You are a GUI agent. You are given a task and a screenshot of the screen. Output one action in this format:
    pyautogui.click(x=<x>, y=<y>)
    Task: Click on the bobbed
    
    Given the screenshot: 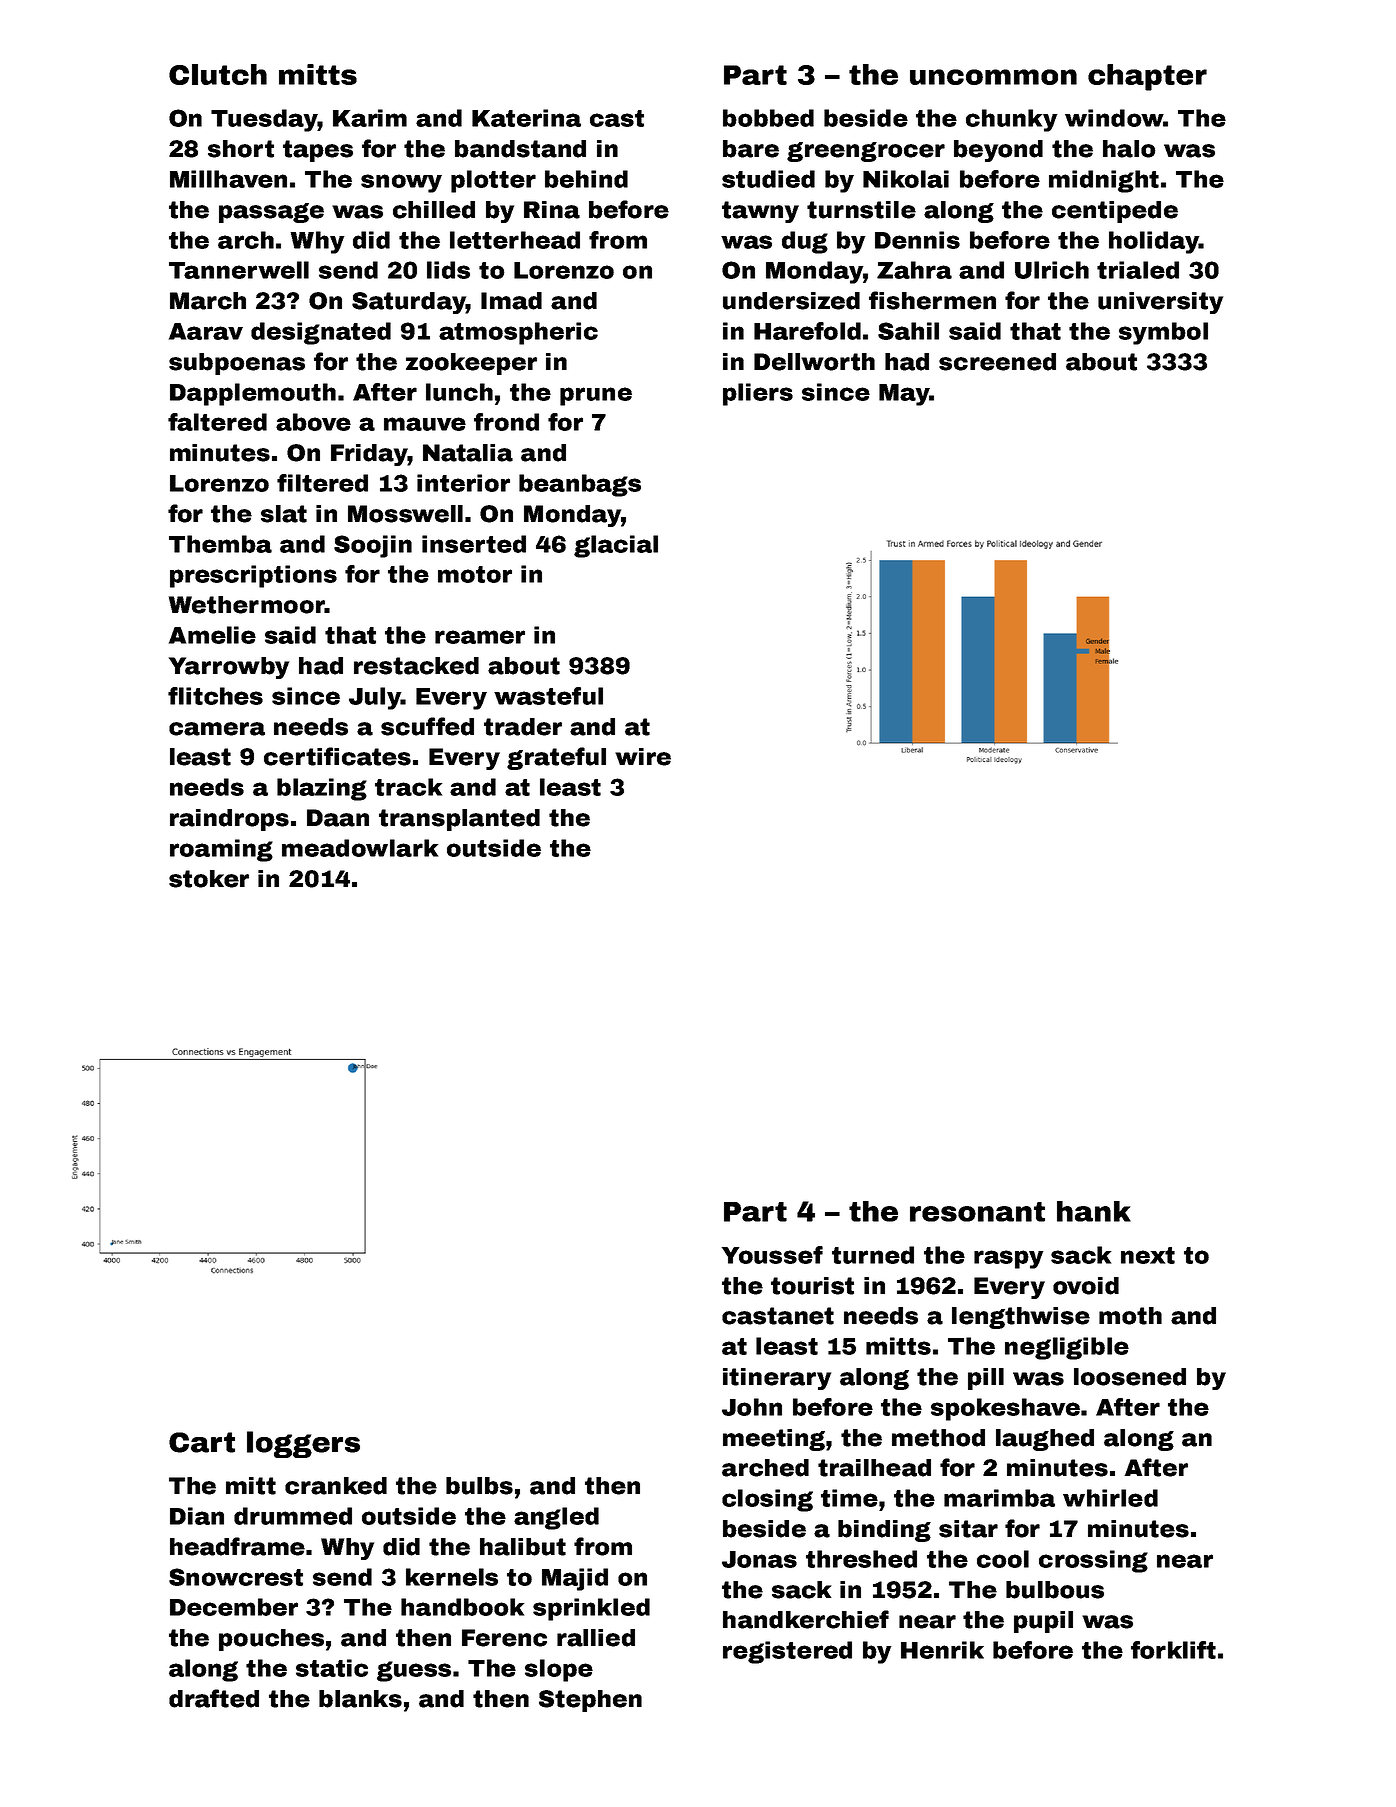 What is the action you would take?
    pyautogui.click(x=768, y=118)
